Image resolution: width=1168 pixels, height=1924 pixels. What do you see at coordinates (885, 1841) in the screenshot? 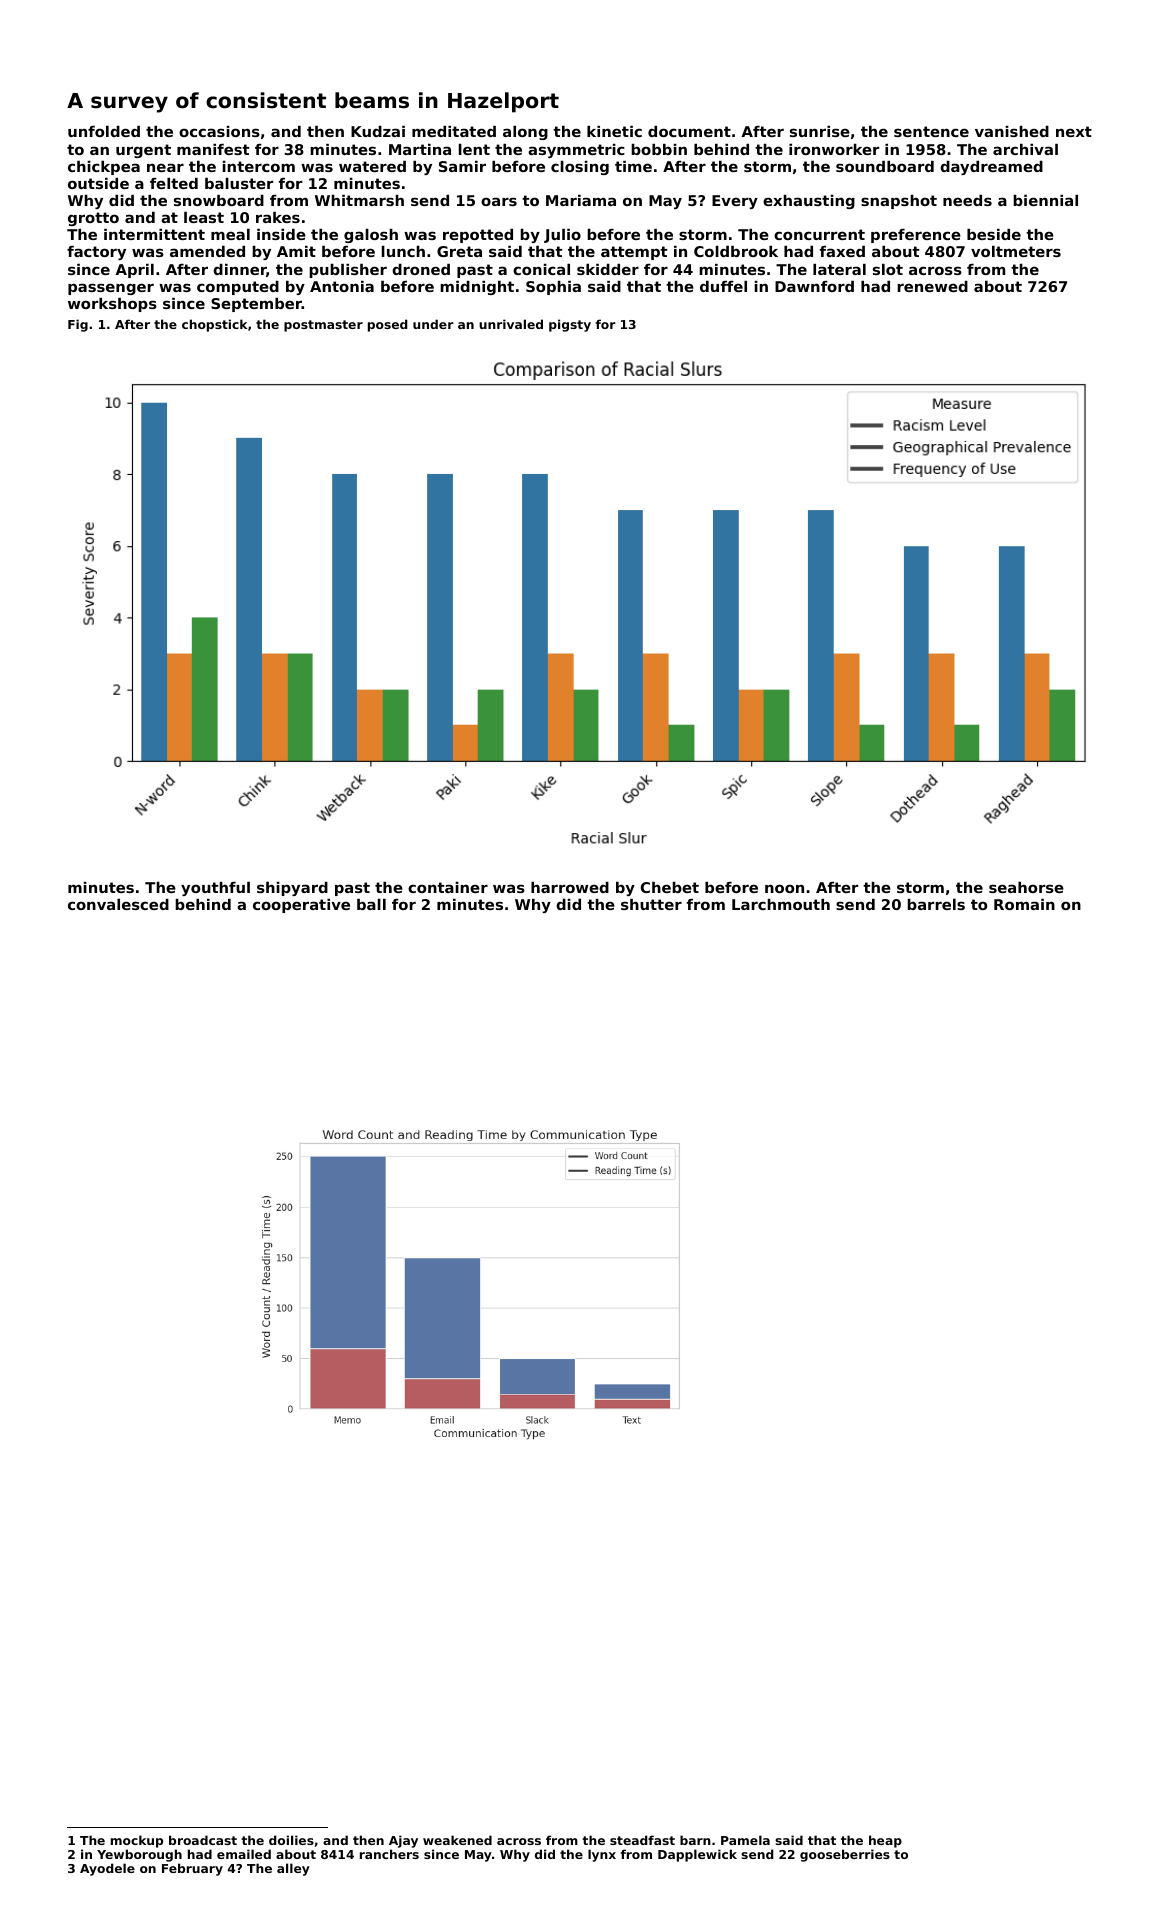
I see `heap` at bounding box center [885, 1841].
